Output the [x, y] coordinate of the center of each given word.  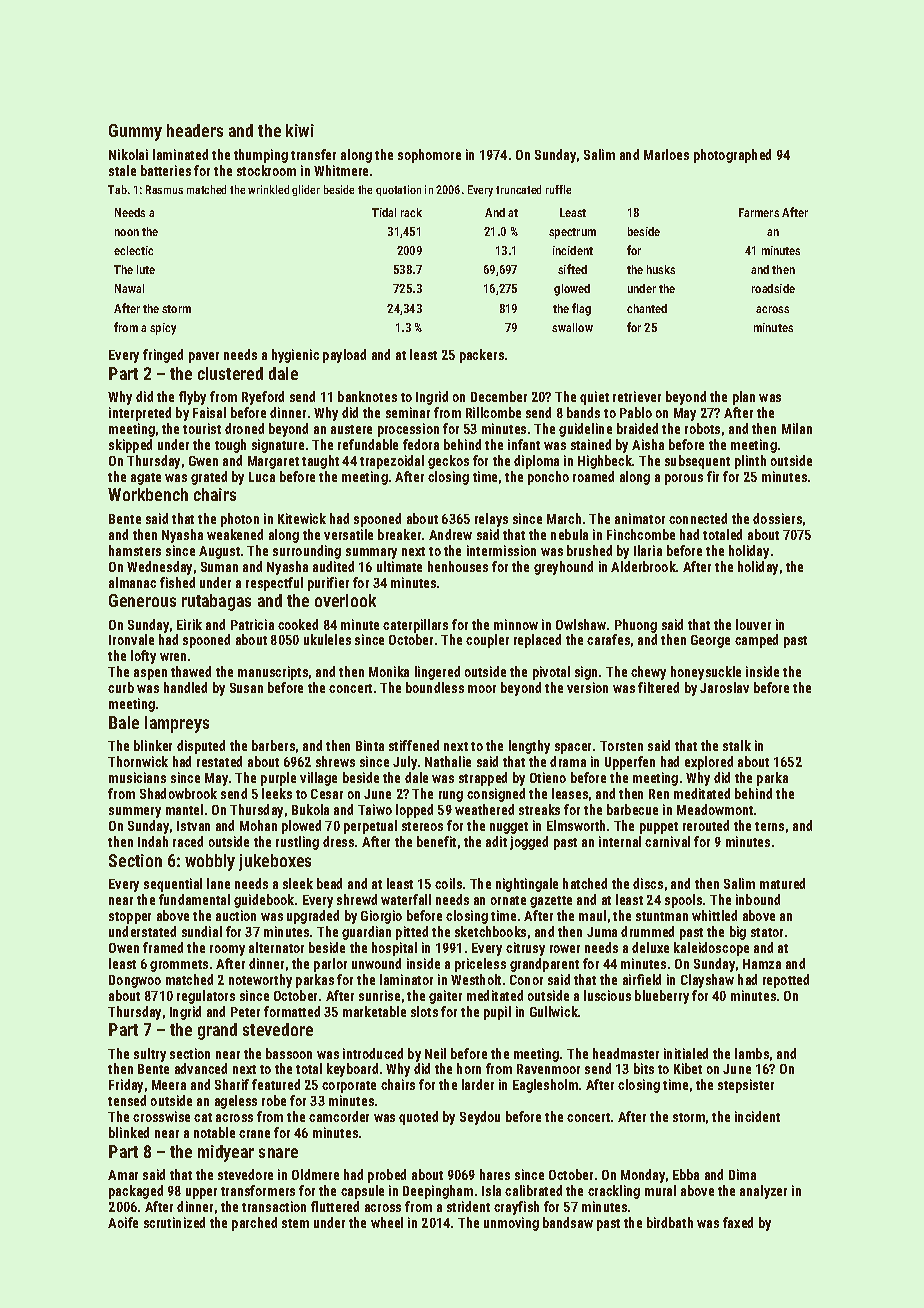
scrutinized [174, 1222]
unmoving [511, 1224]
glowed [572, 290]
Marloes [666, 154]
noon [127, 232]
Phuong [636, 626]
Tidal [384, 212]
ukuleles [327, 639]
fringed [163, 356]
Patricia [252, 624]
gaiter [445, 997]
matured [782, 883]
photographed [732, 156]
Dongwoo [135, 981]
